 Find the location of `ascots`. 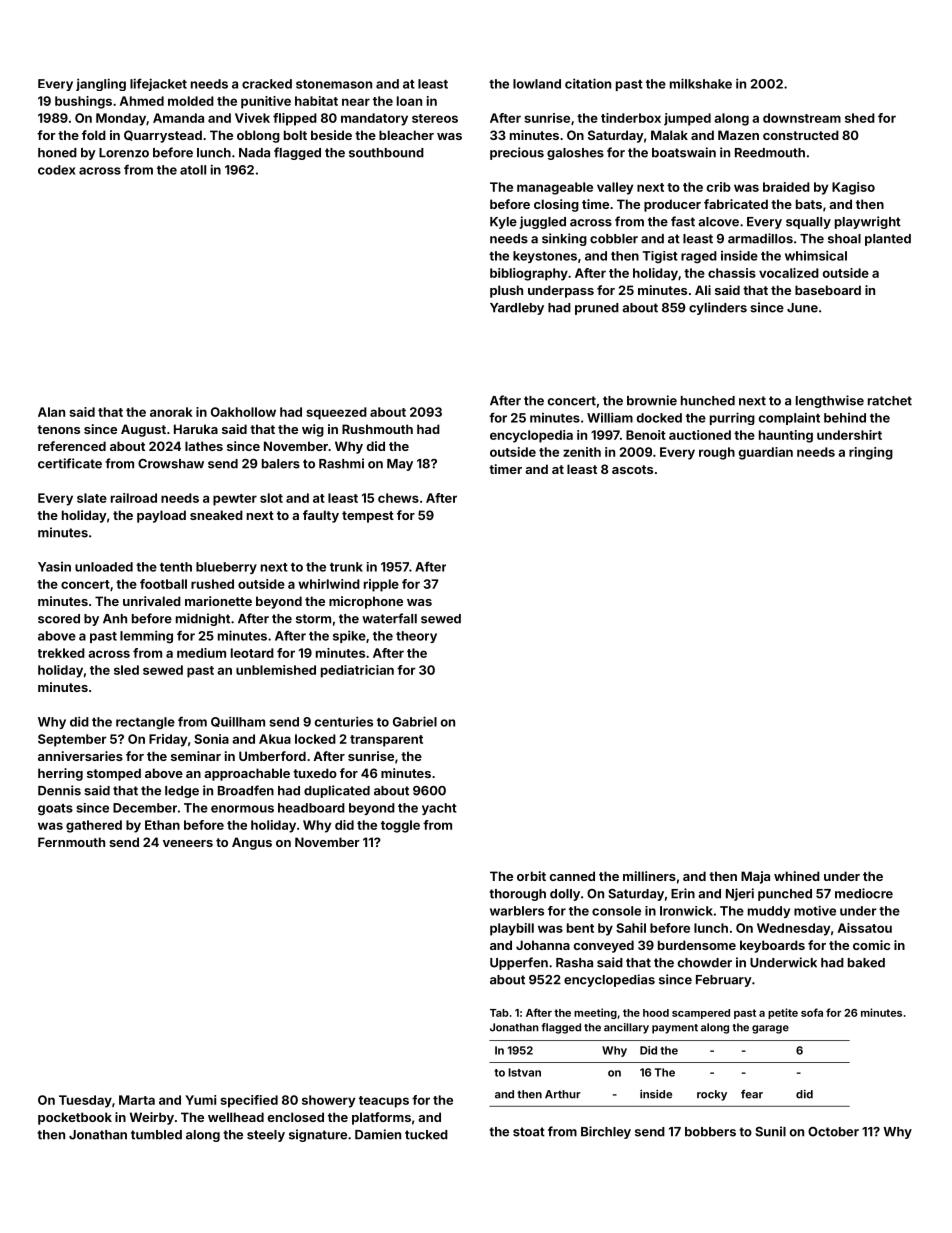

ascots is located at coordinates (632, 469).
